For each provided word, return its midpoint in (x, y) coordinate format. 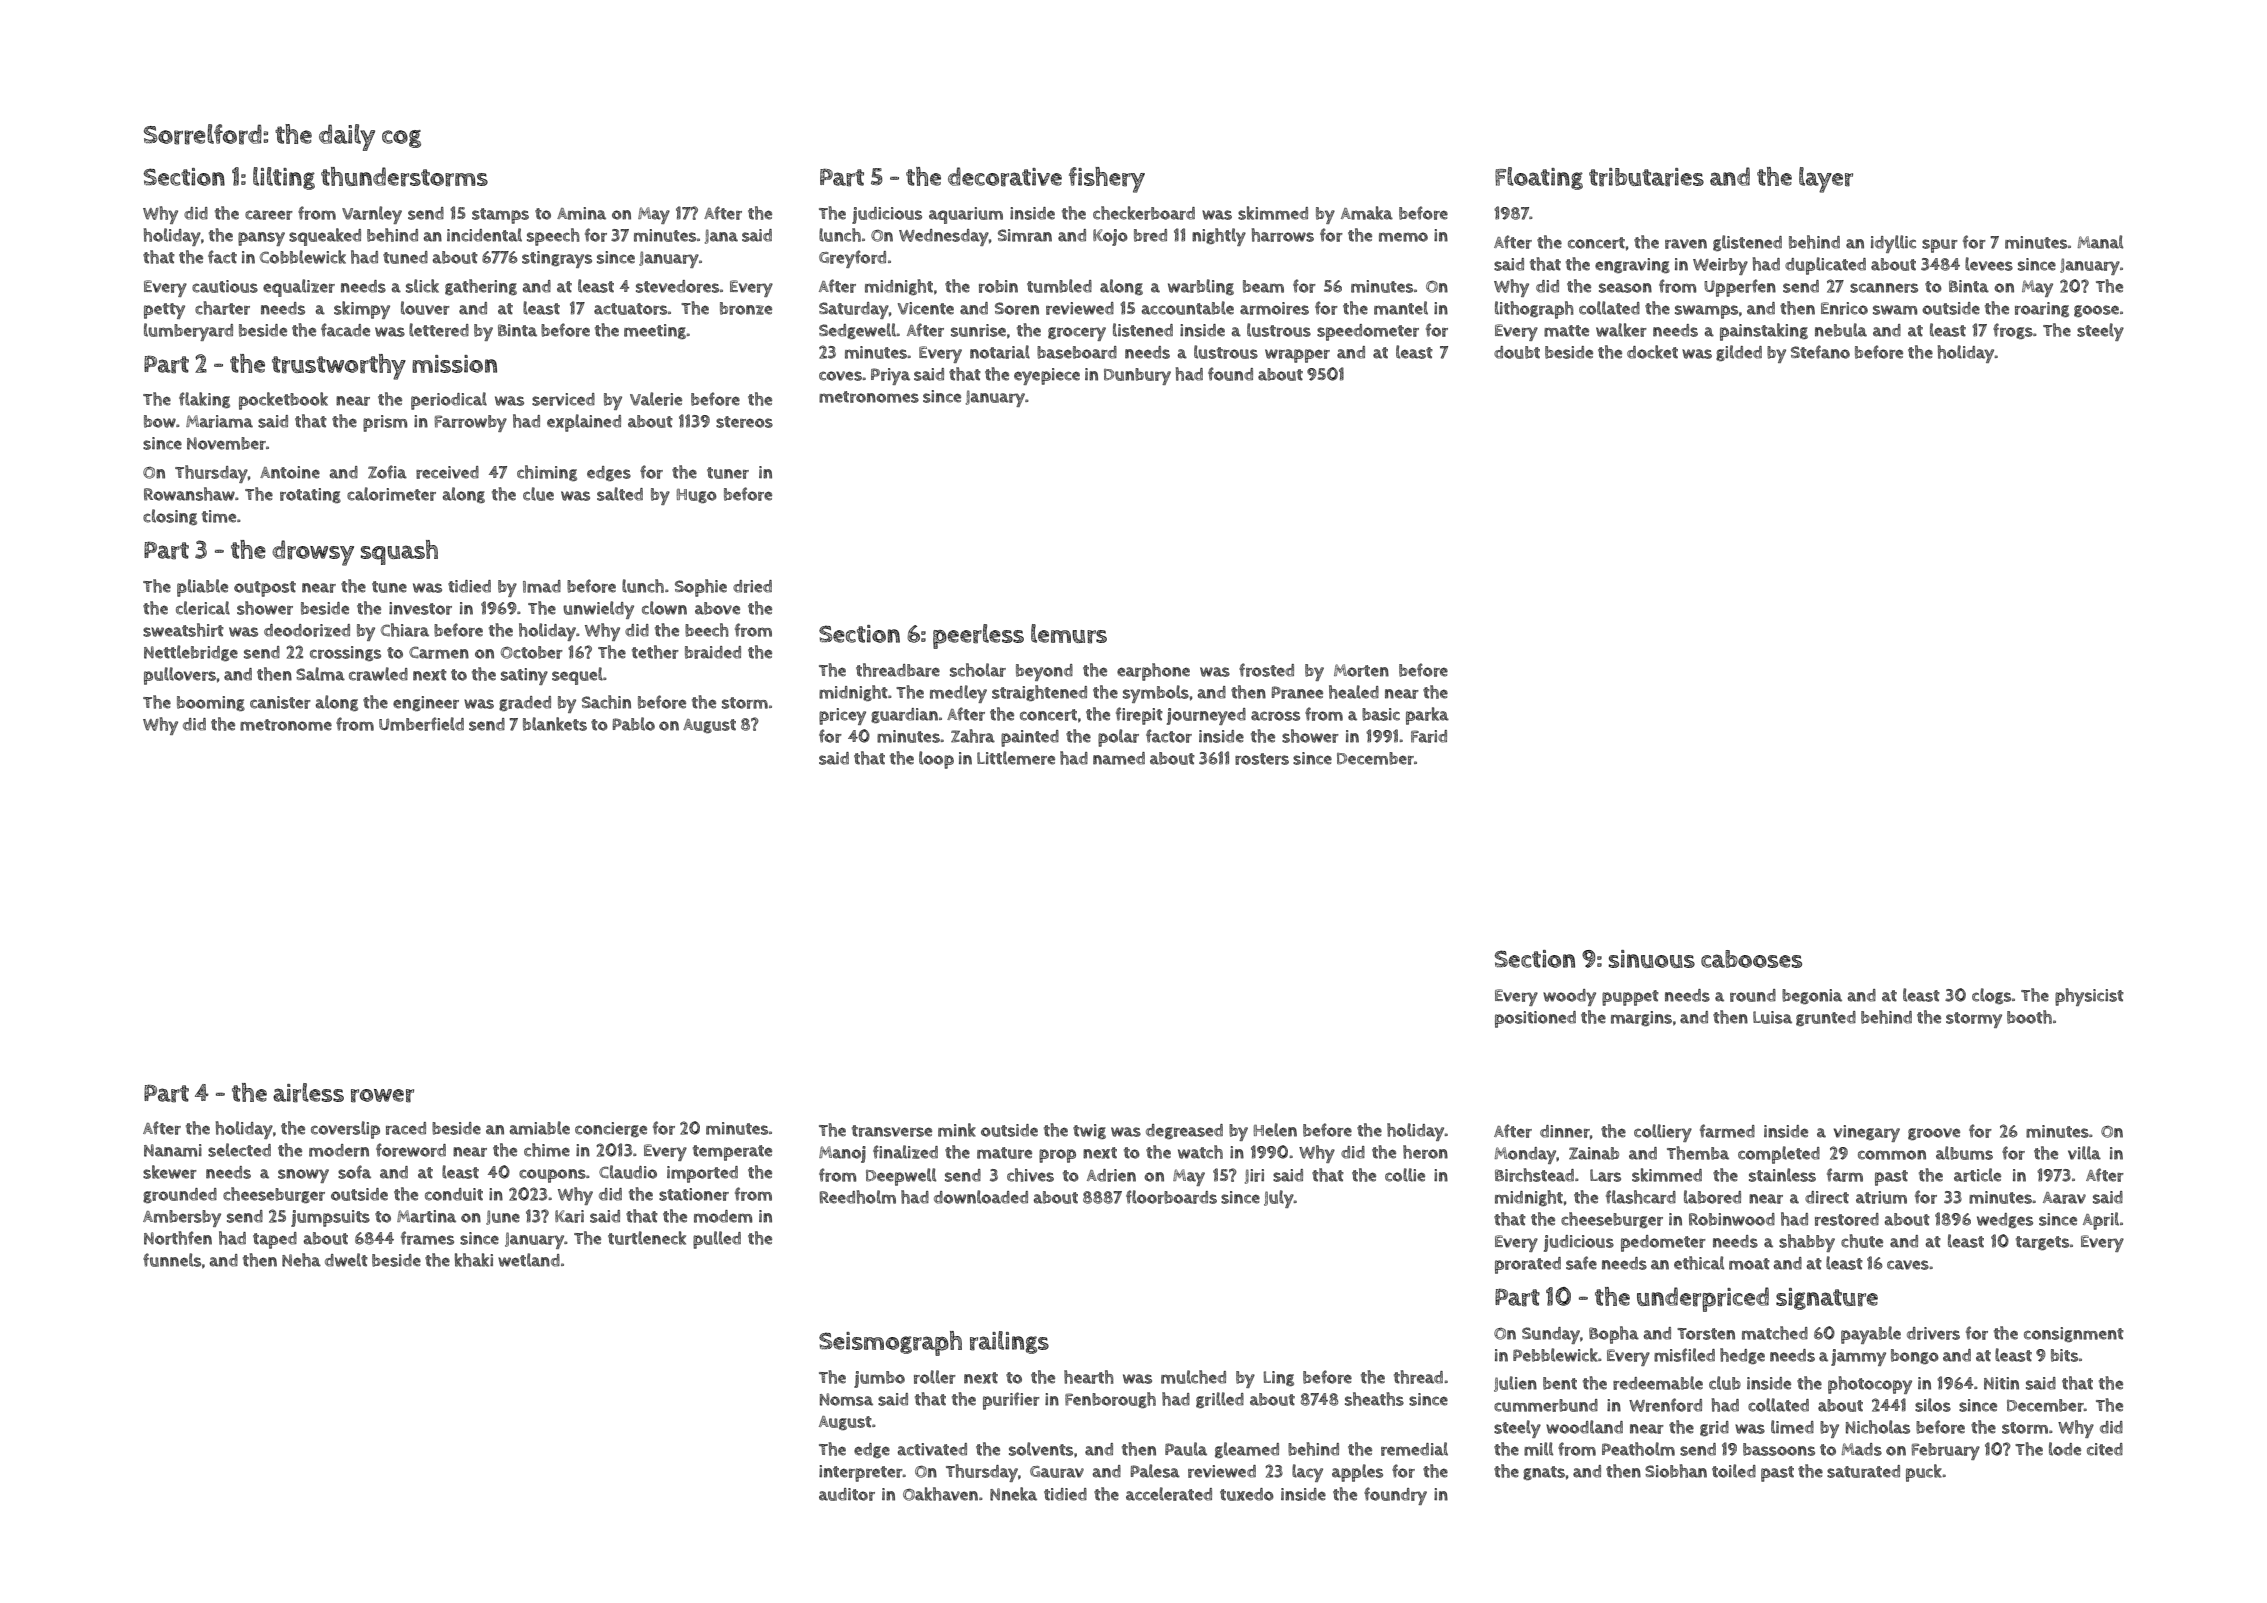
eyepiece (1047, 376)
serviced (563, 399)
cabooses (1751, 959)
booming (211, 703)
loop (936, 760)
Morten (1361, 670)
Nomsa (846, 1399)
